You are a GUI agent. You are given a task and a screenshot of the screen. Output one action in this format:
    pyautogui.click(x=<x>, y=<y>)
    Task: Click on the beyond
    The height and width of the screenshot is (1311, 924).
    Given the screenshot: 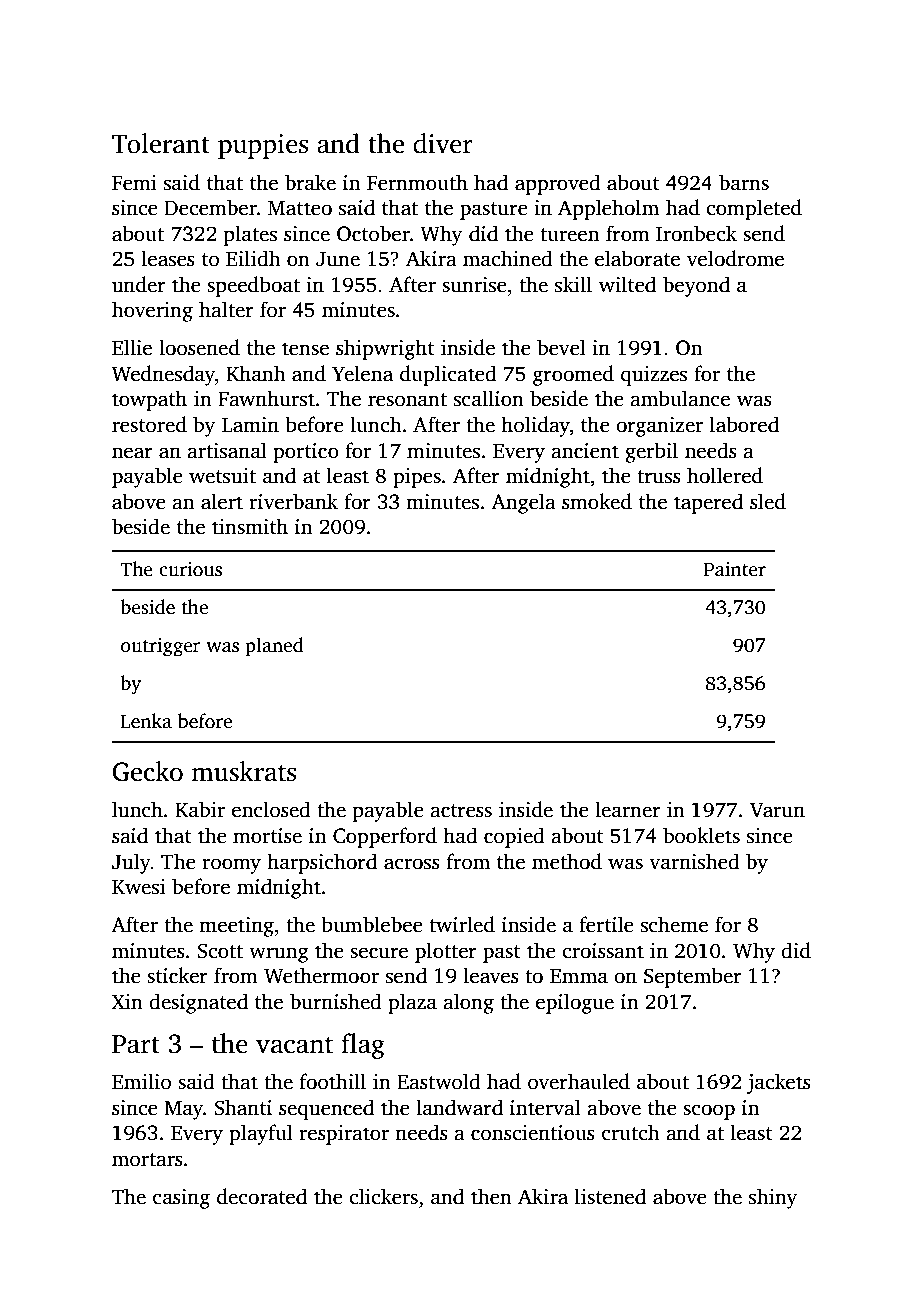 What is the action you would take?
    pyautogui.click(x=696, y=286)
